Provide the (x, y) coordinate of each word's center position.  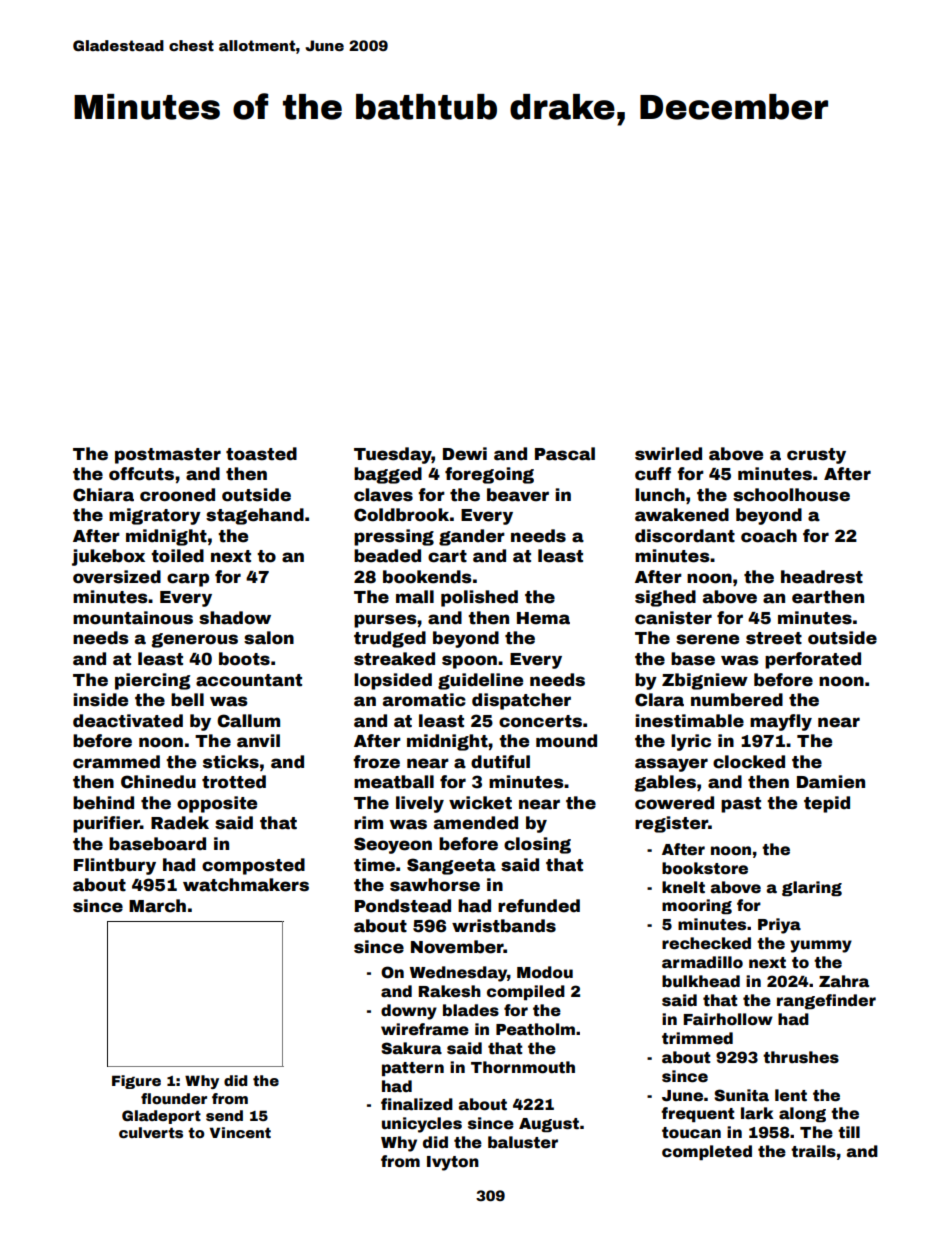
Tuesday (393, 455)
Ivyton (453, 1163)
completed (707, 1152)
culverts (151, 1132)
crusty (816, 456)
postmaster (168, 456)
